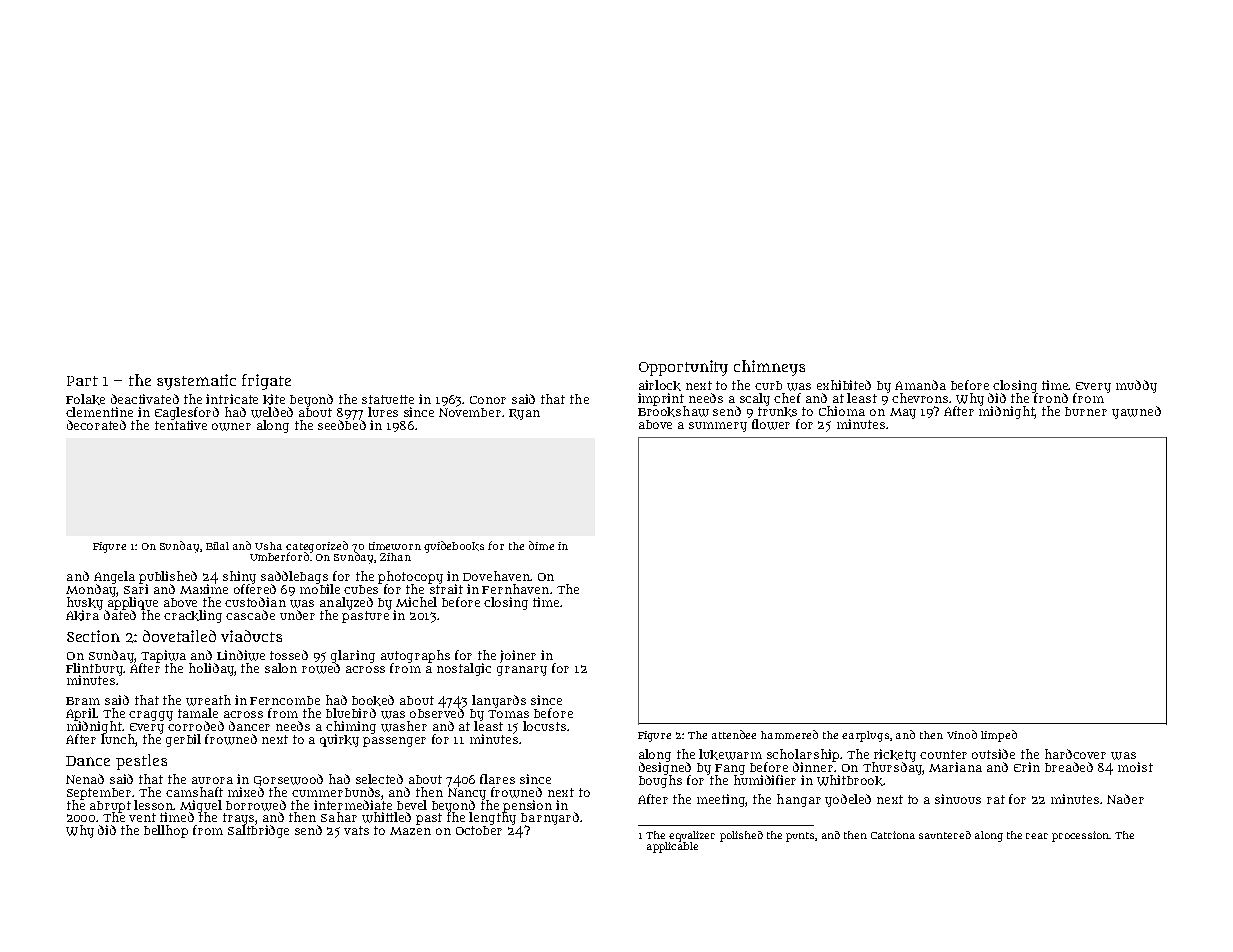 The height and width of the page is (952, 1233). I want to click on attendee, so click(734, 734).
